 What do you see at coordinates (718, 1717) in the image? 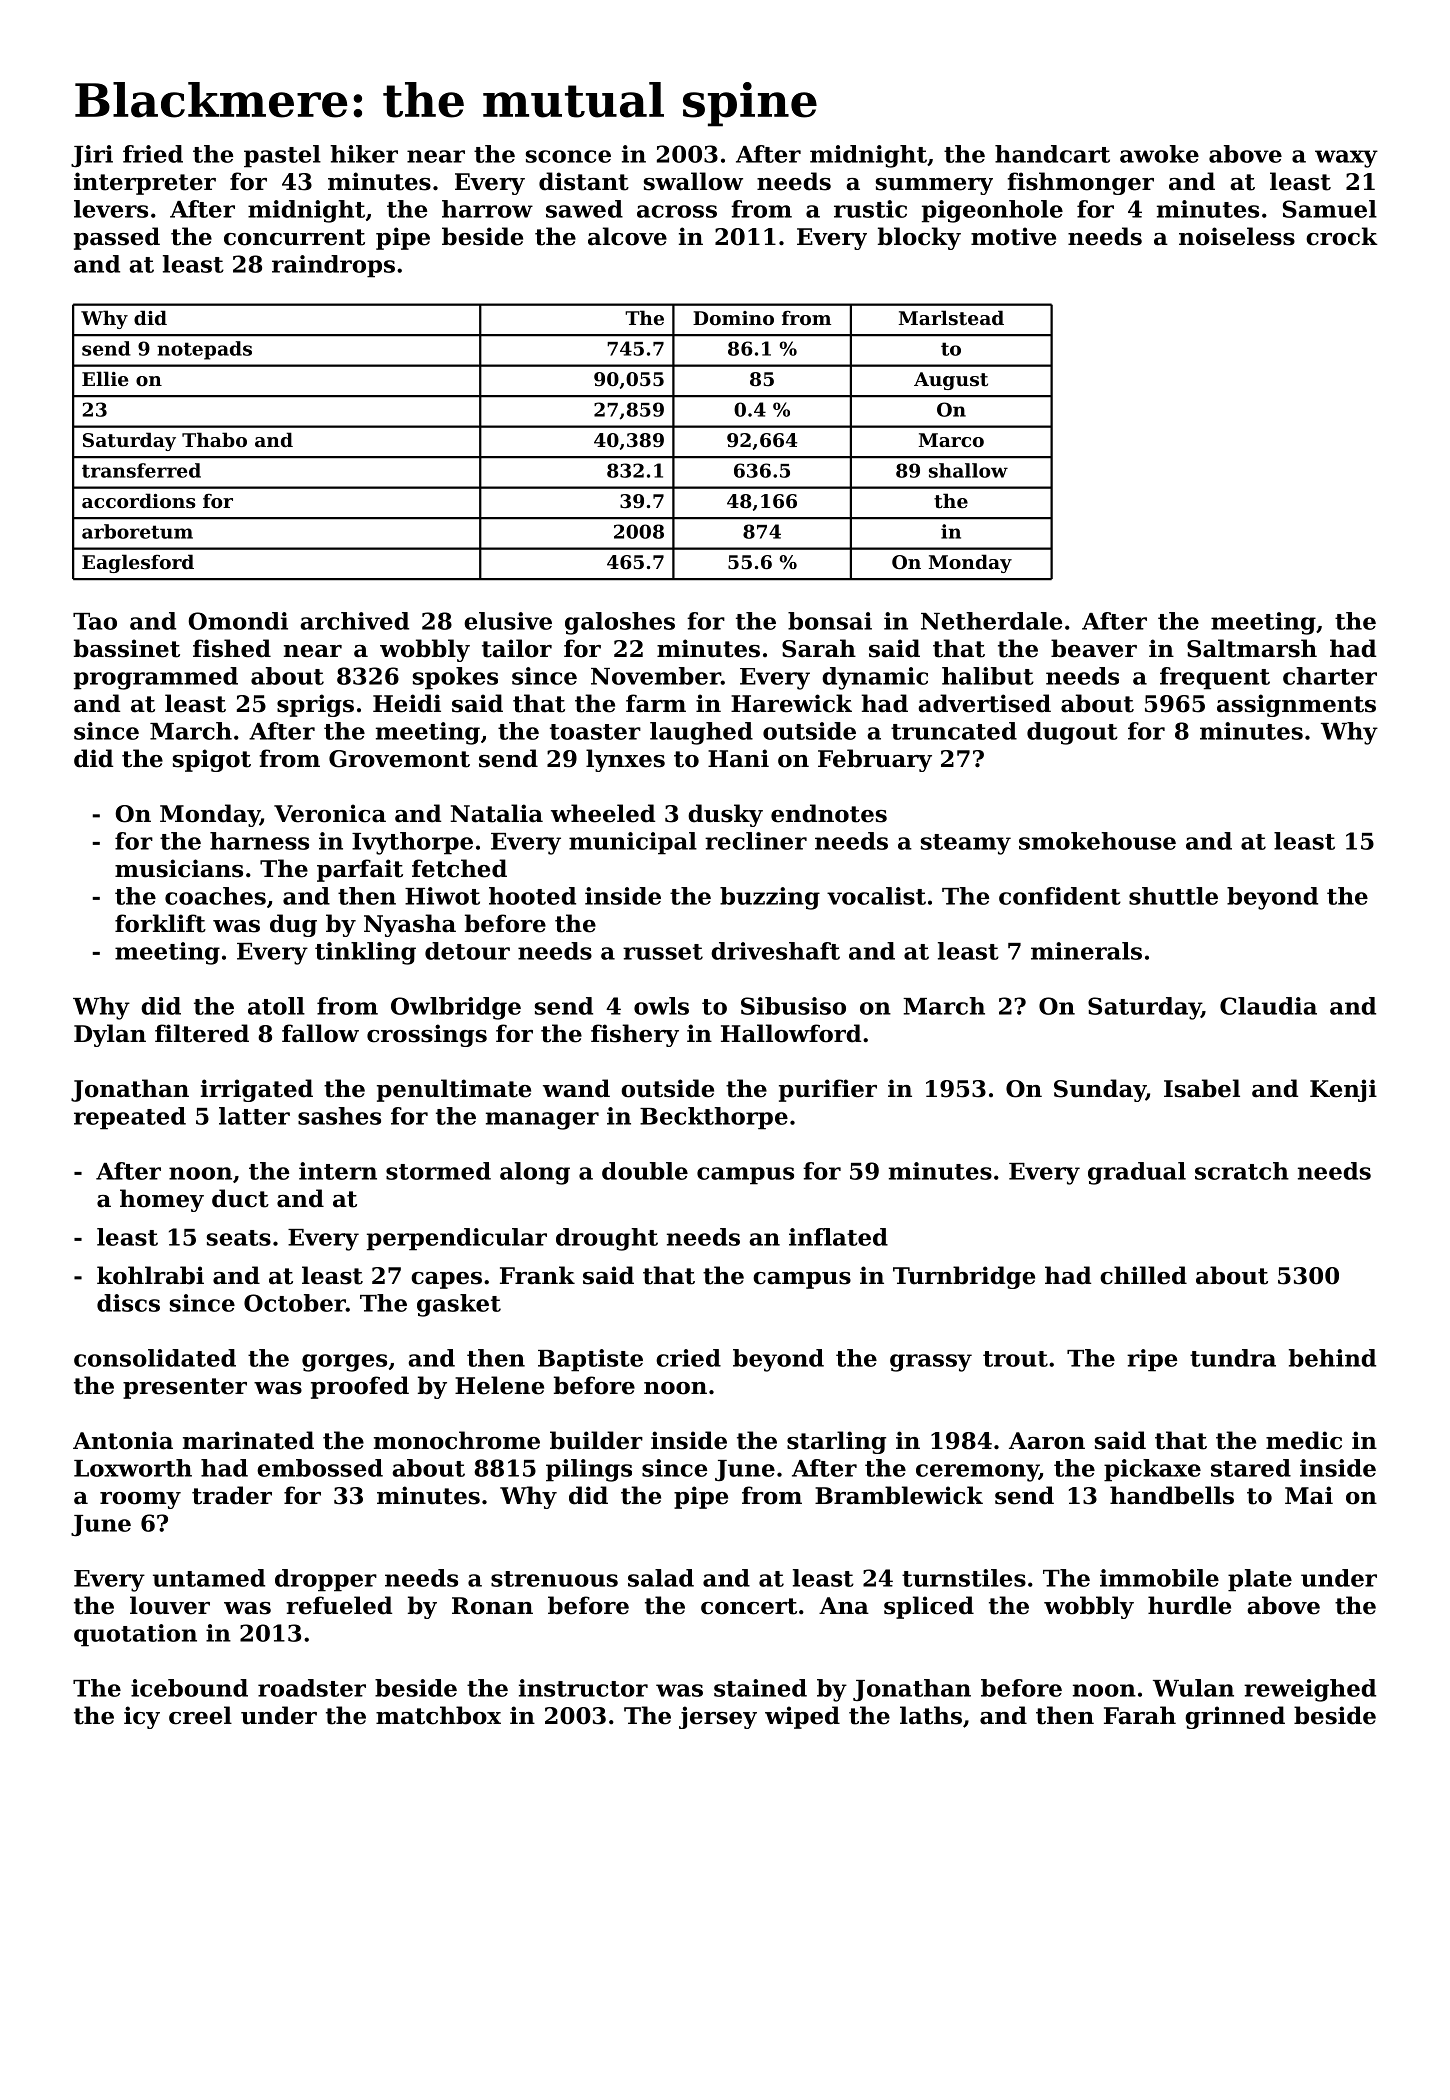
I see `jersey` at bounding box center [718, 1717].
